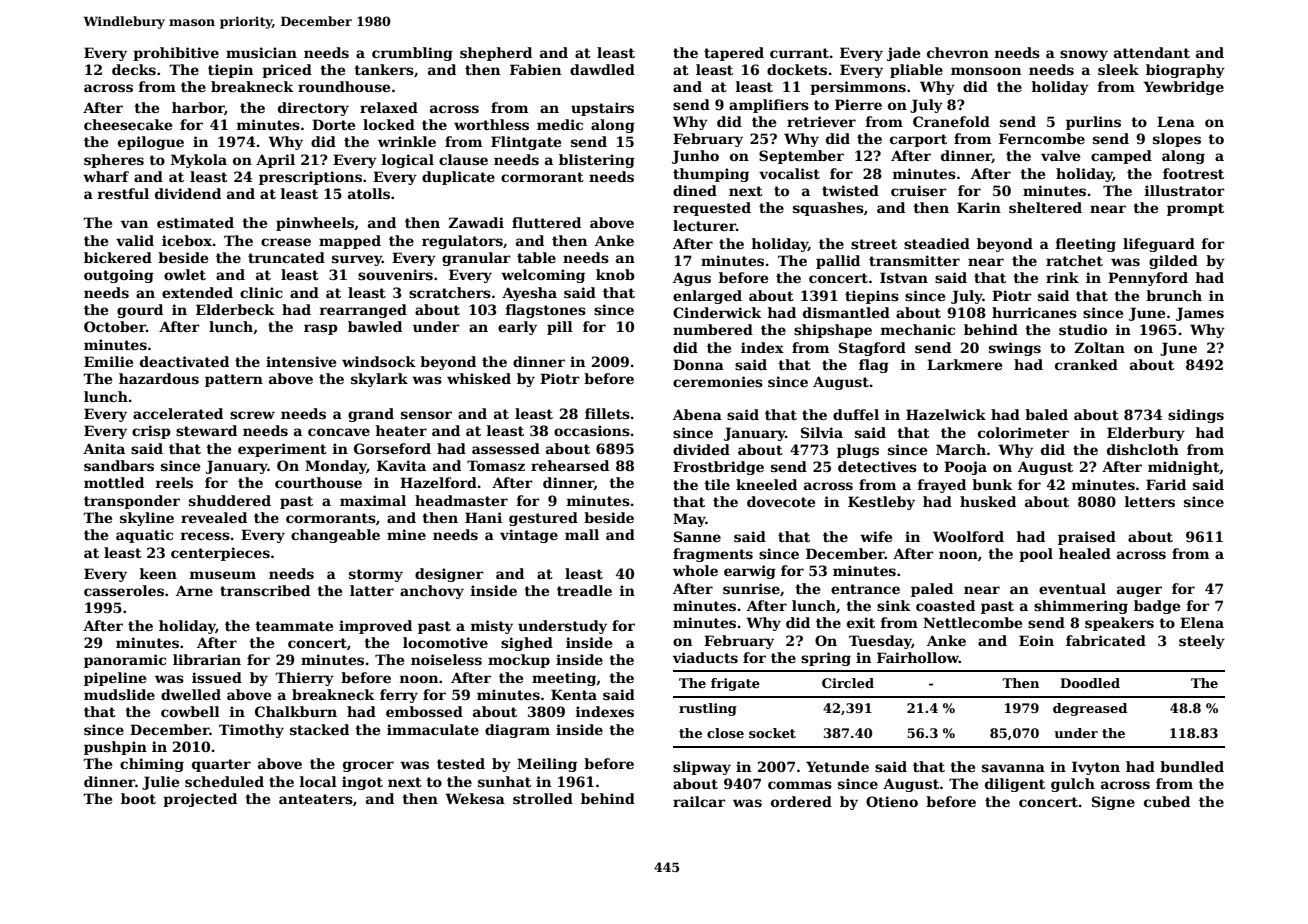  What do you see at coordinates (138, 798) in the document?
I see `boot` at bounding box center [138, 798].
